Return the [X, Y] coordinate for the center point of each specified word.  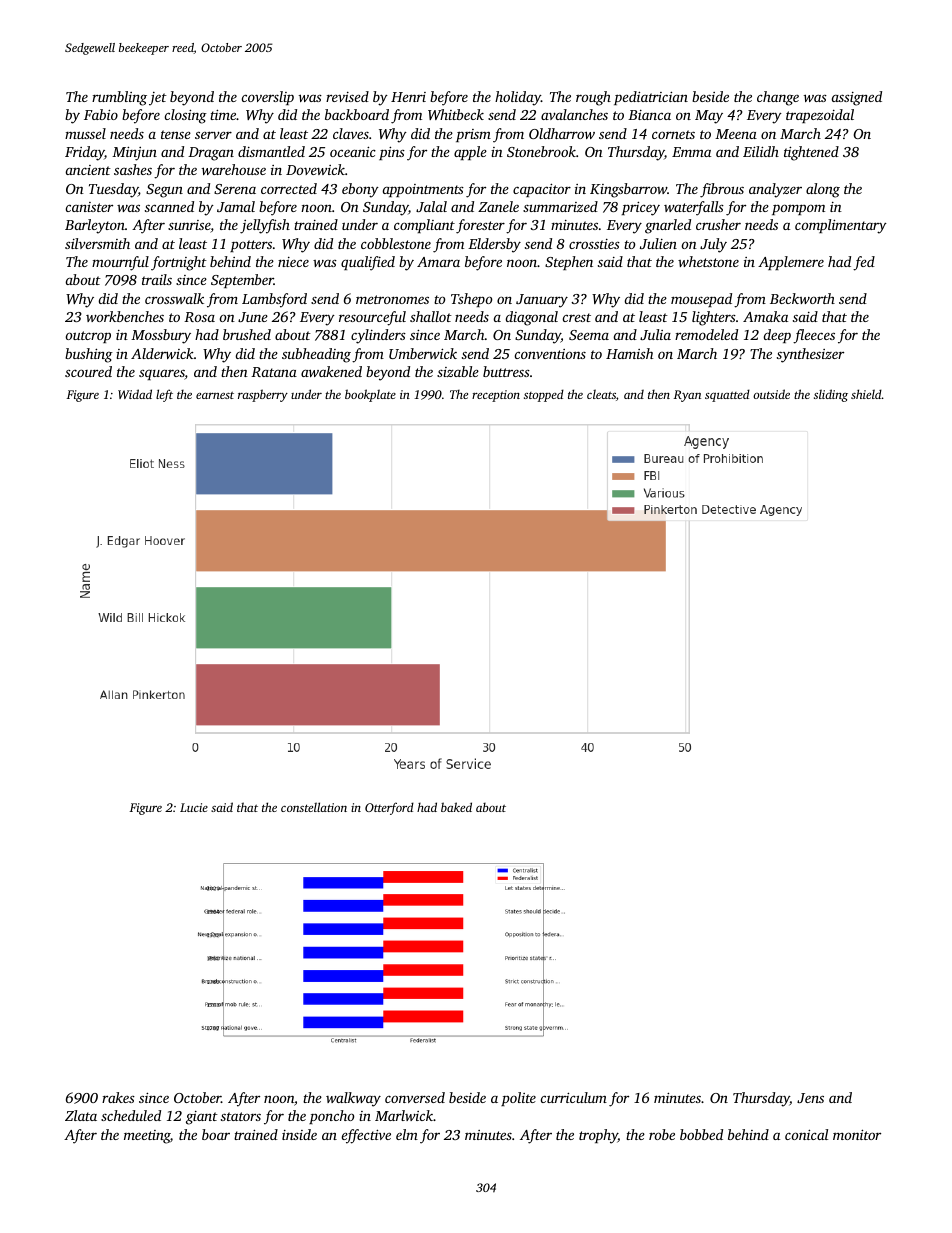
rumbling [119, 98]
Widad [135, 394]
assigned [857, 98]
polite [518, 1099]
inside [299, 1134]
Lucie [194, 807]
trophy [598, 1136]
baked [456, 807]
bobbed [701, 1134]
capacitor [542, 190]
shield [866, 394]
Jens [810, 1098]
